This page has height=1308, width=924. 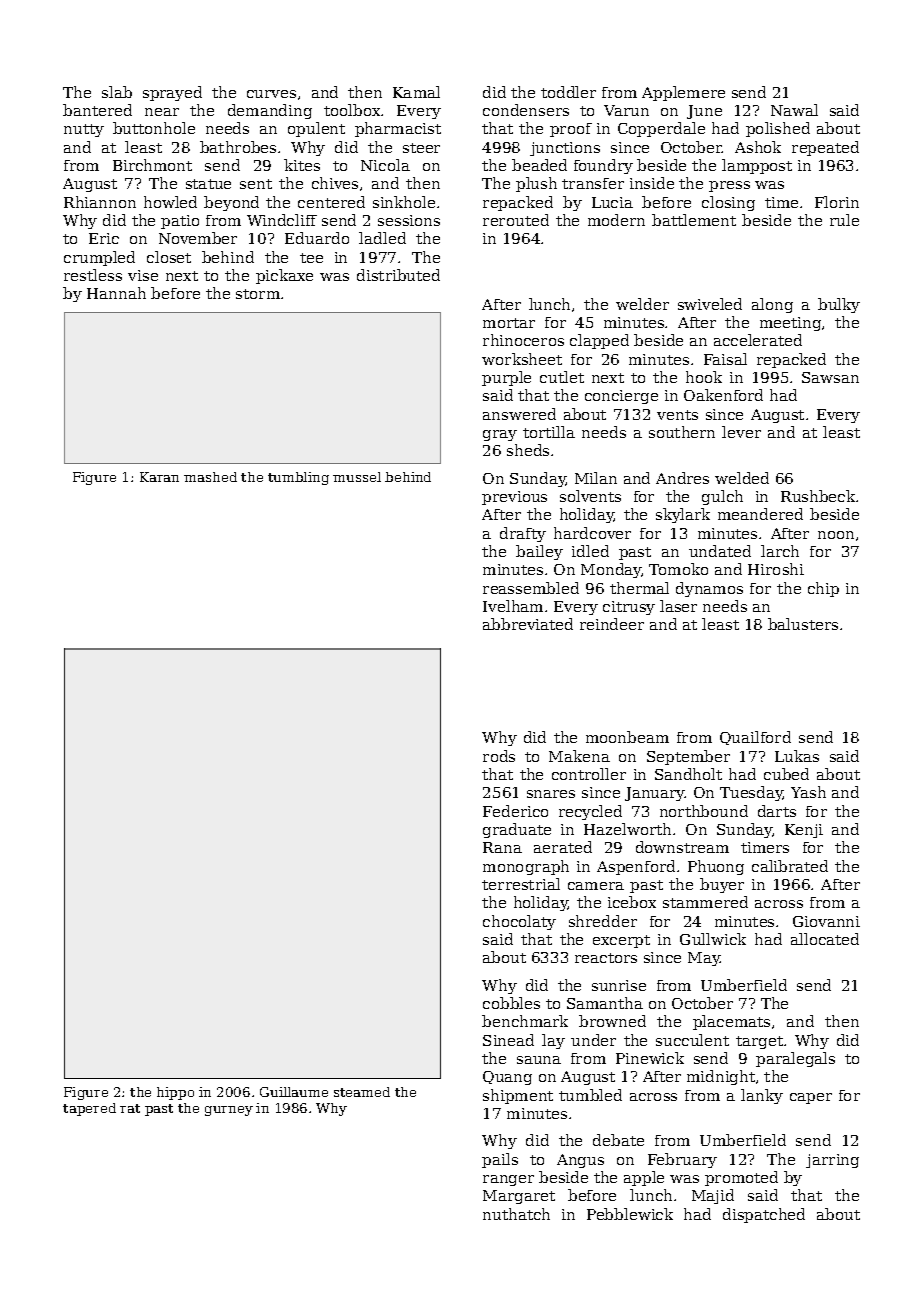 I want to click on tapered, so click(x=89, y=1109).
